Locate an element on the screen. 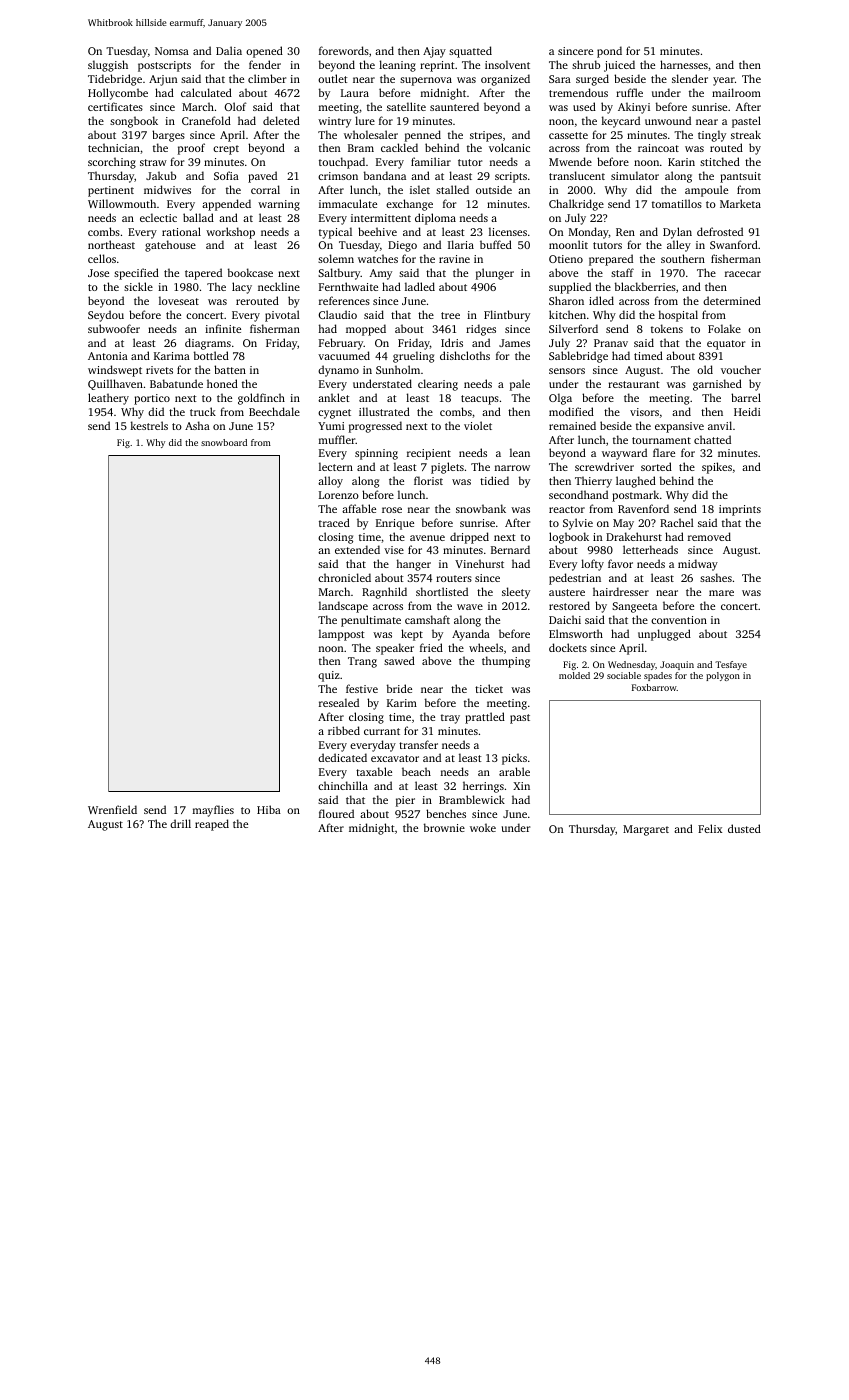 This screenshot has height=1400, width=849. molded is located at coordinates (574, 675).
